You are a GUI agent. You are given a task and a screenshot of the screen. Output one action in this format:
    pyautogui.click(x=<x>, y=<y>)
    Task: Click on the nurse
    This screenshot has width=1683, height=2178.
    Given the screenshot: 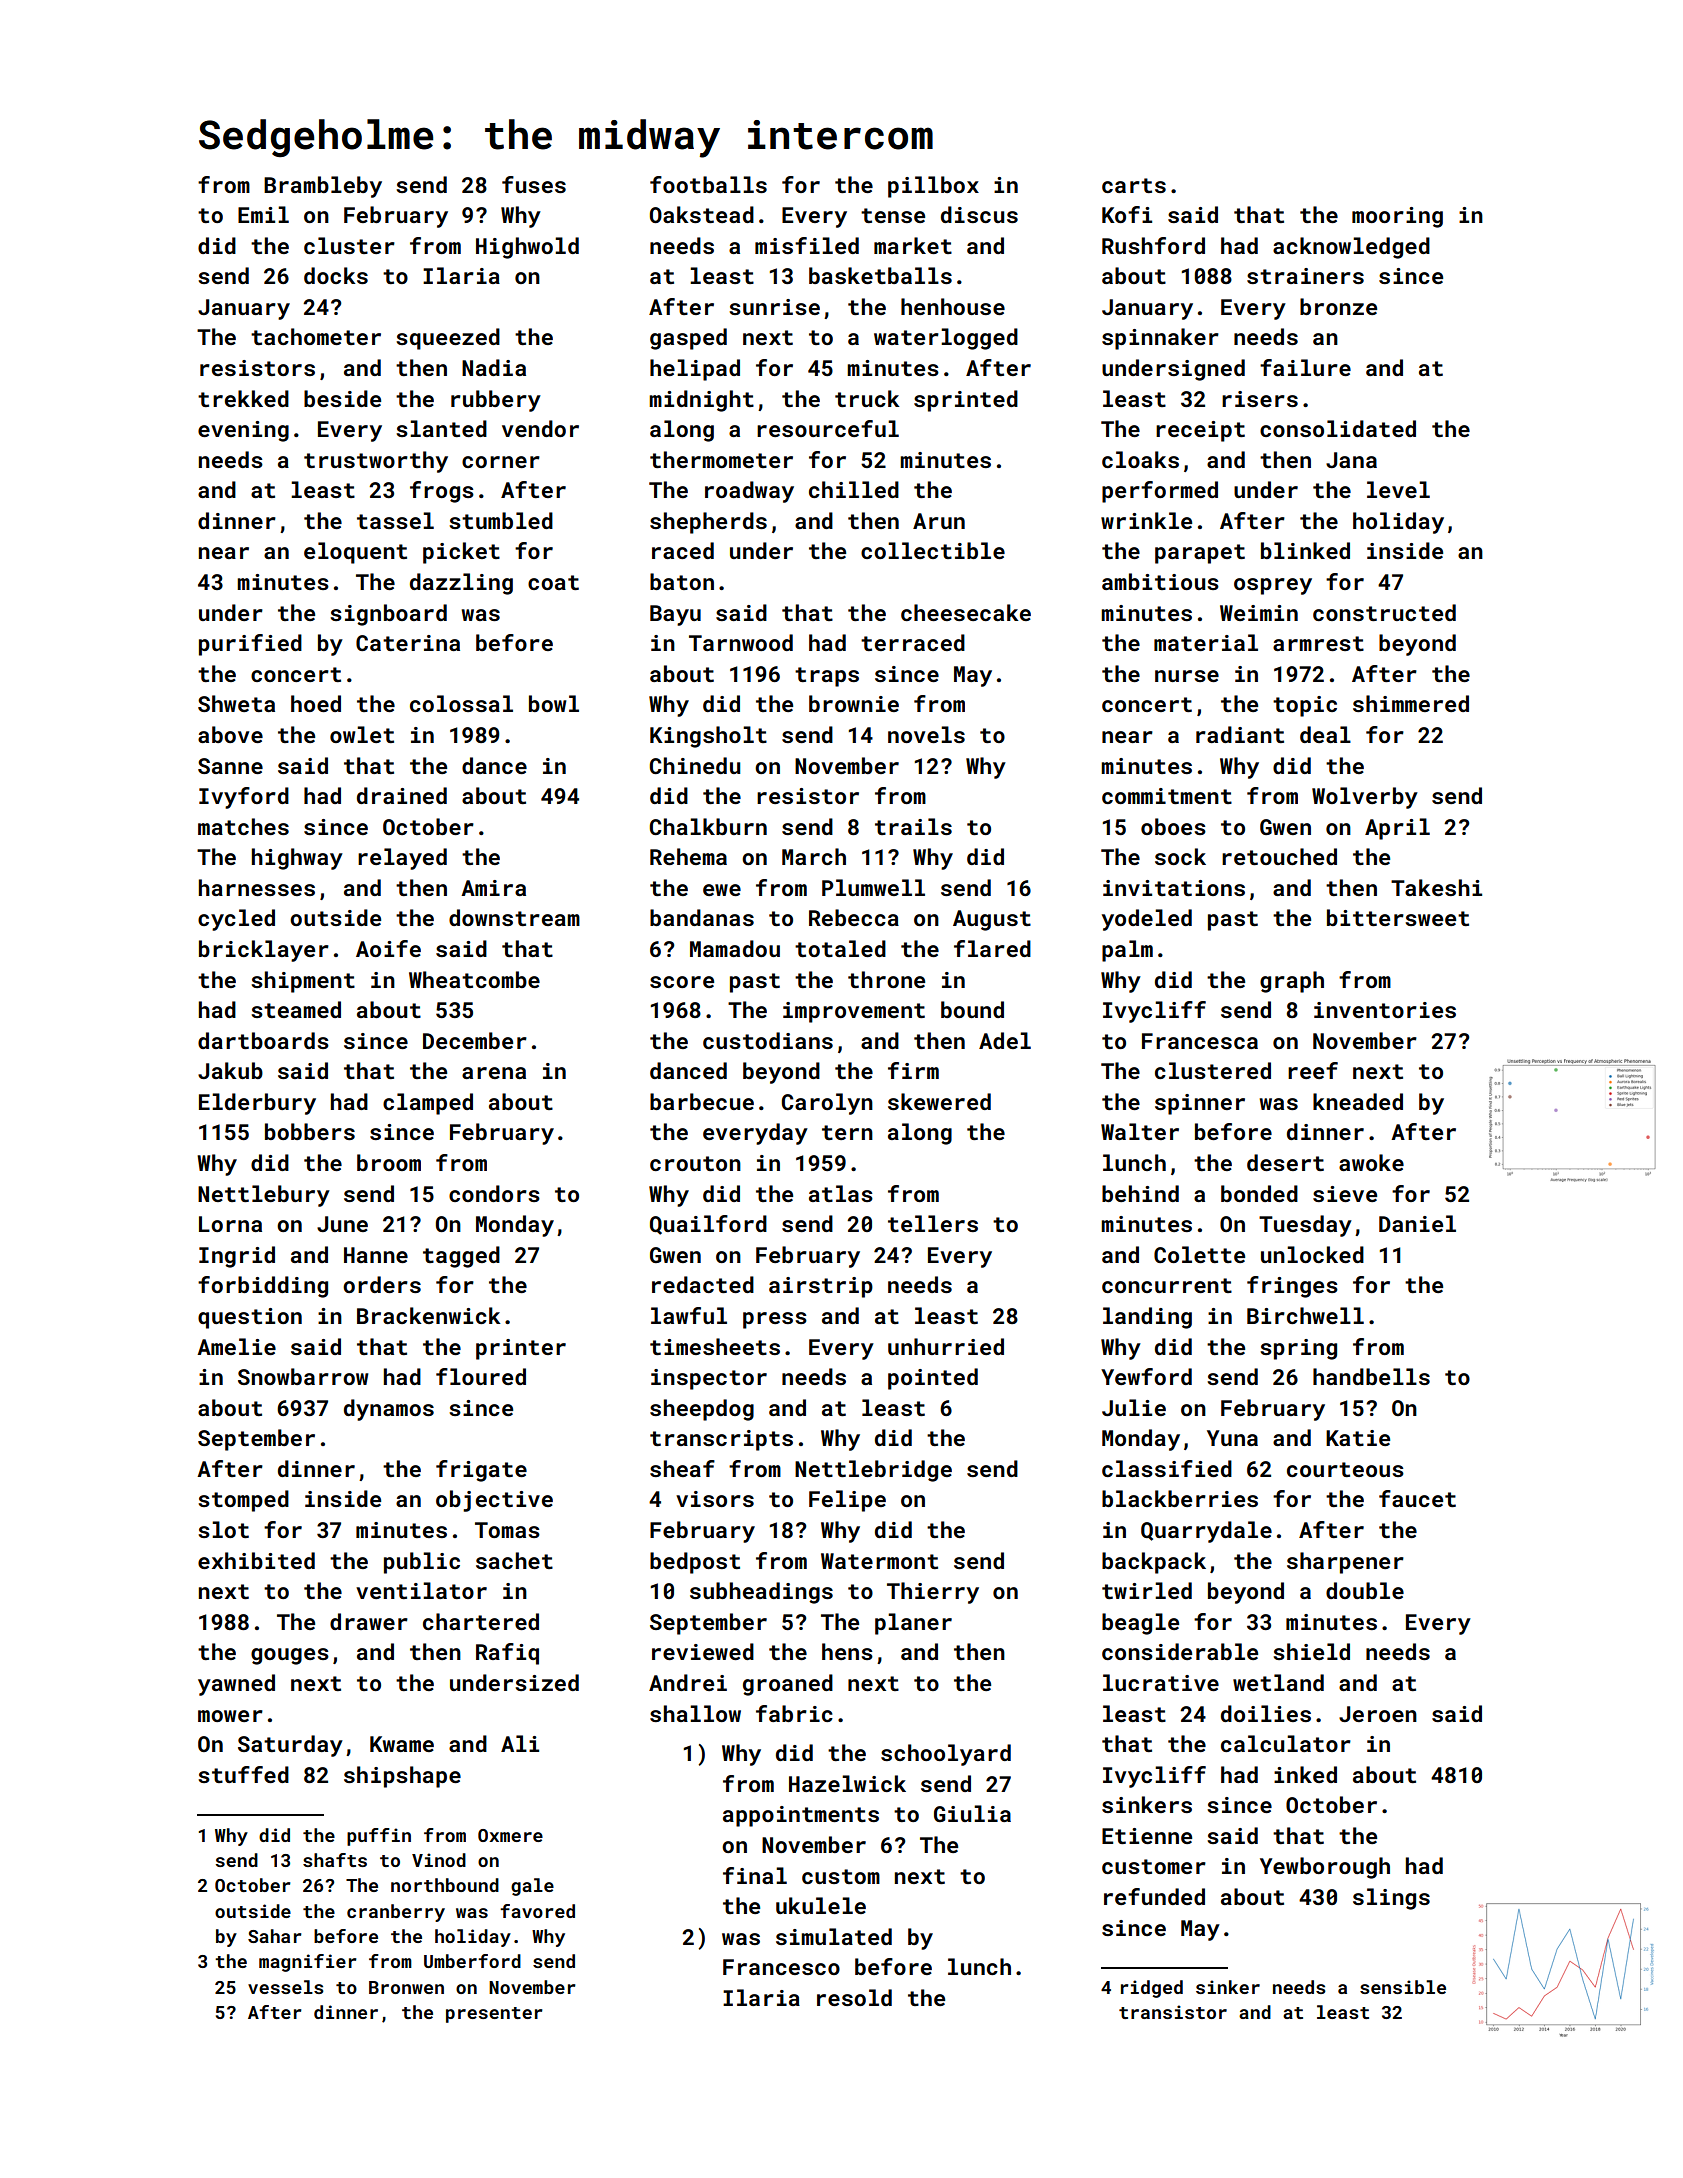 What is the action you would take?
    pyautogui.click(x=1187, y=676)
